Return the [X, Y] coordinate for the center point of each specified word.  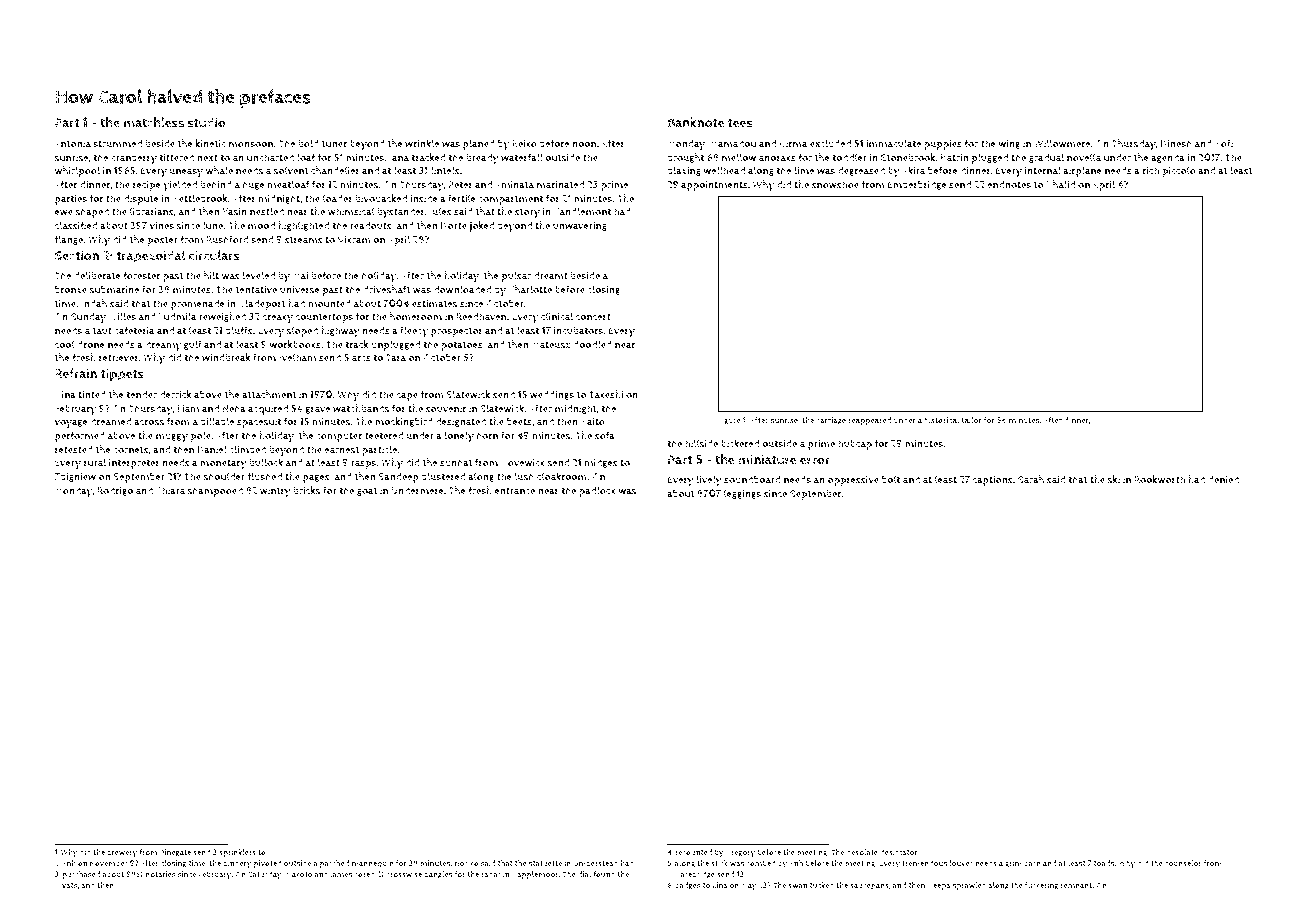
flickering [1041, 886]
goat [367, 491]
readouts [371, 225]
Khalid [1061, 184]
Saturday [265, 875]
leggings [742, 494]
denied [1223, 479]
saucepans [869, 887]
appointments [714, 186]
